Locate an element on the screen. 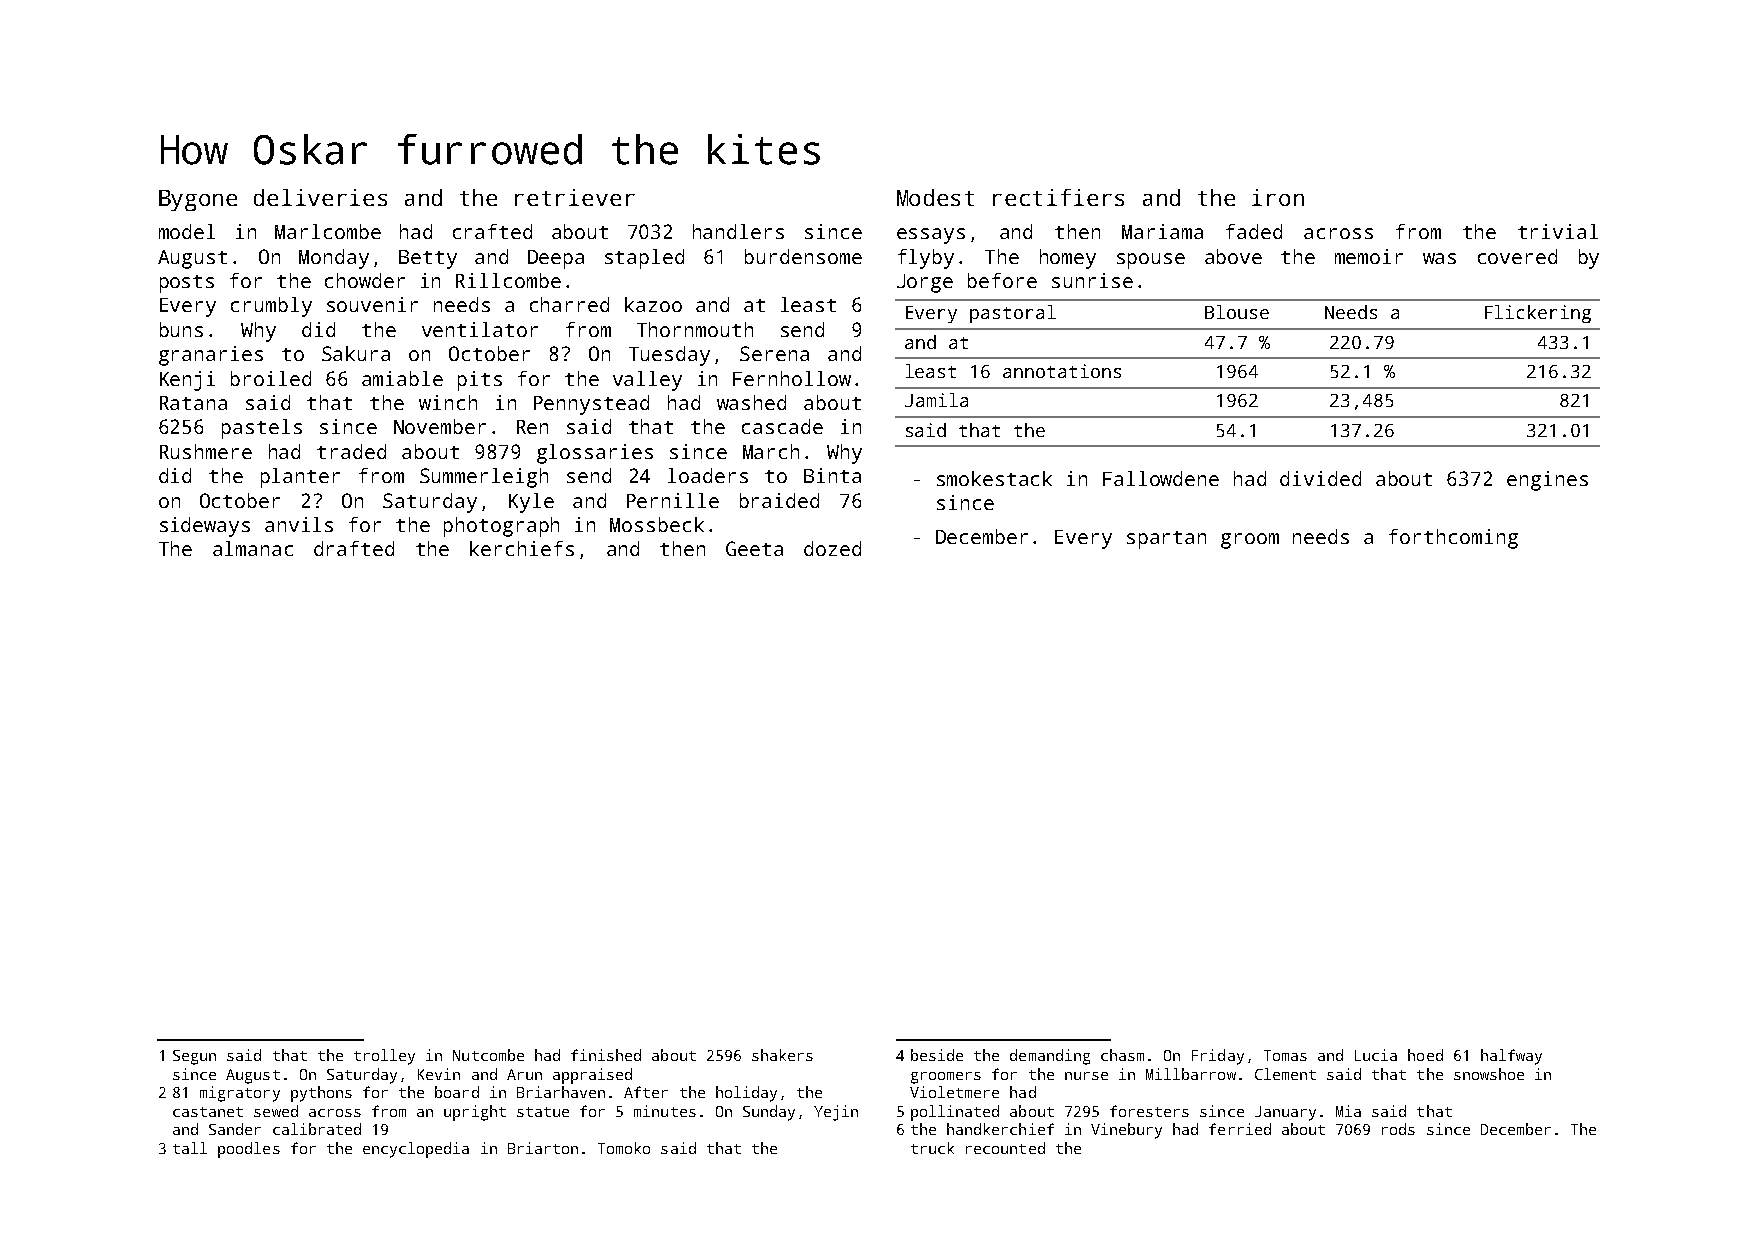 This screenshot has height=1243, width=1758. iron is located at coordinates (1278, 197).
